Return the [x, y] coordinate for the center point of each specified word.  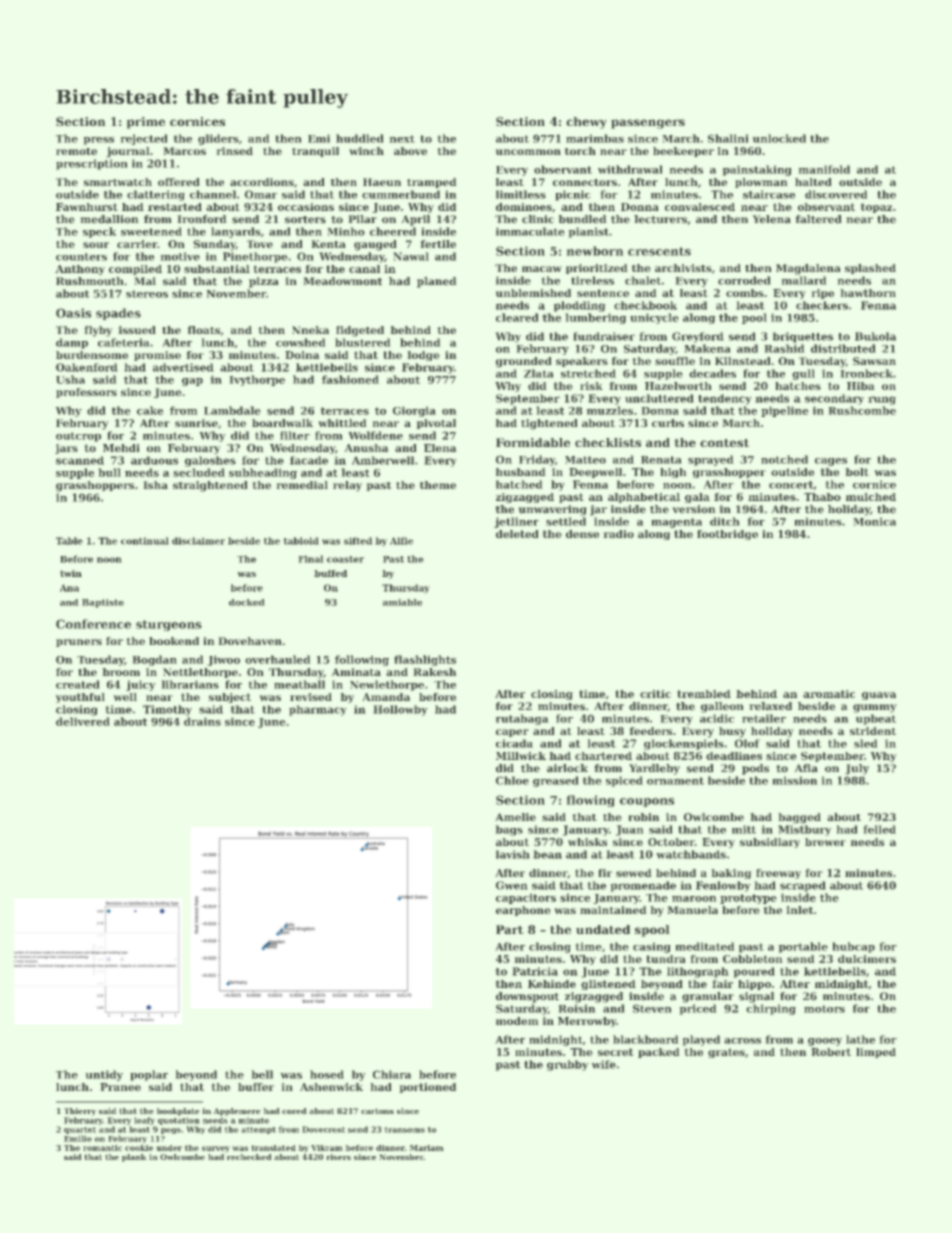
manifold [824, 169]
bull [109, 472]
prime [146, 123]
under [169, 1148]
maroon [694, 899]
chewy [586, 123]
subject [230, 698]
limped [876, 1053]
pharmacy [318, 710]
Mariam [427, 1148]
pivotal [436, 424]
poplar [149, 1075]
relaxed [770, 706]
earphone [523, 911]
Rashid [784, 348]
